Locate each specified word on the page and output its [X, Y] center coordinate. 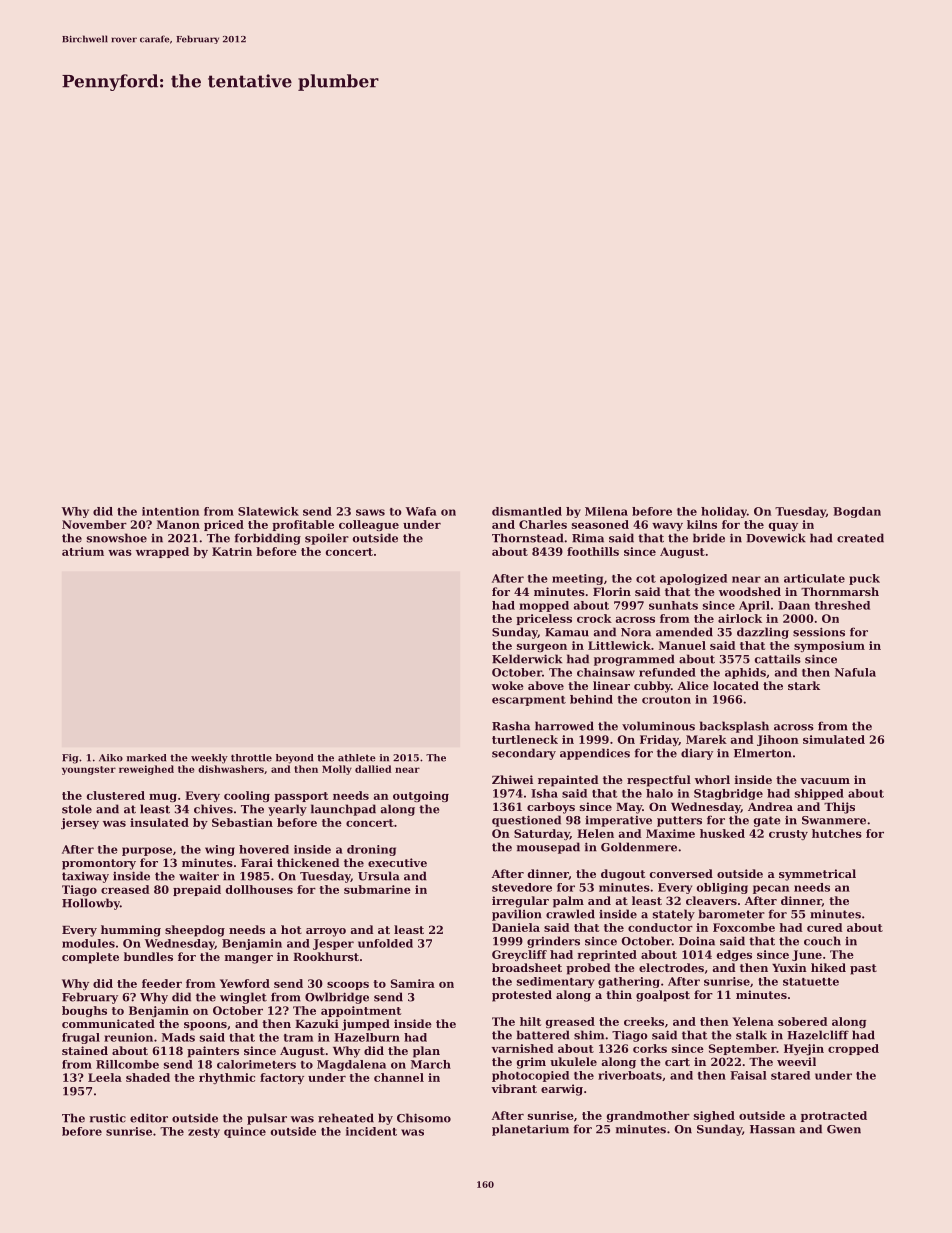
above [546, 685]
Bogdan [857, 512]
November [94, 524]
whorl [712, 779]
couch [822, 941]
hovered [264, 849]
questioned [526, 821]
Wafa [421, 511]
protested [522, 996]
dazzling [763, 633]
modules [88, 943]
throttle [251, 758]
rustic [107, 1118]
